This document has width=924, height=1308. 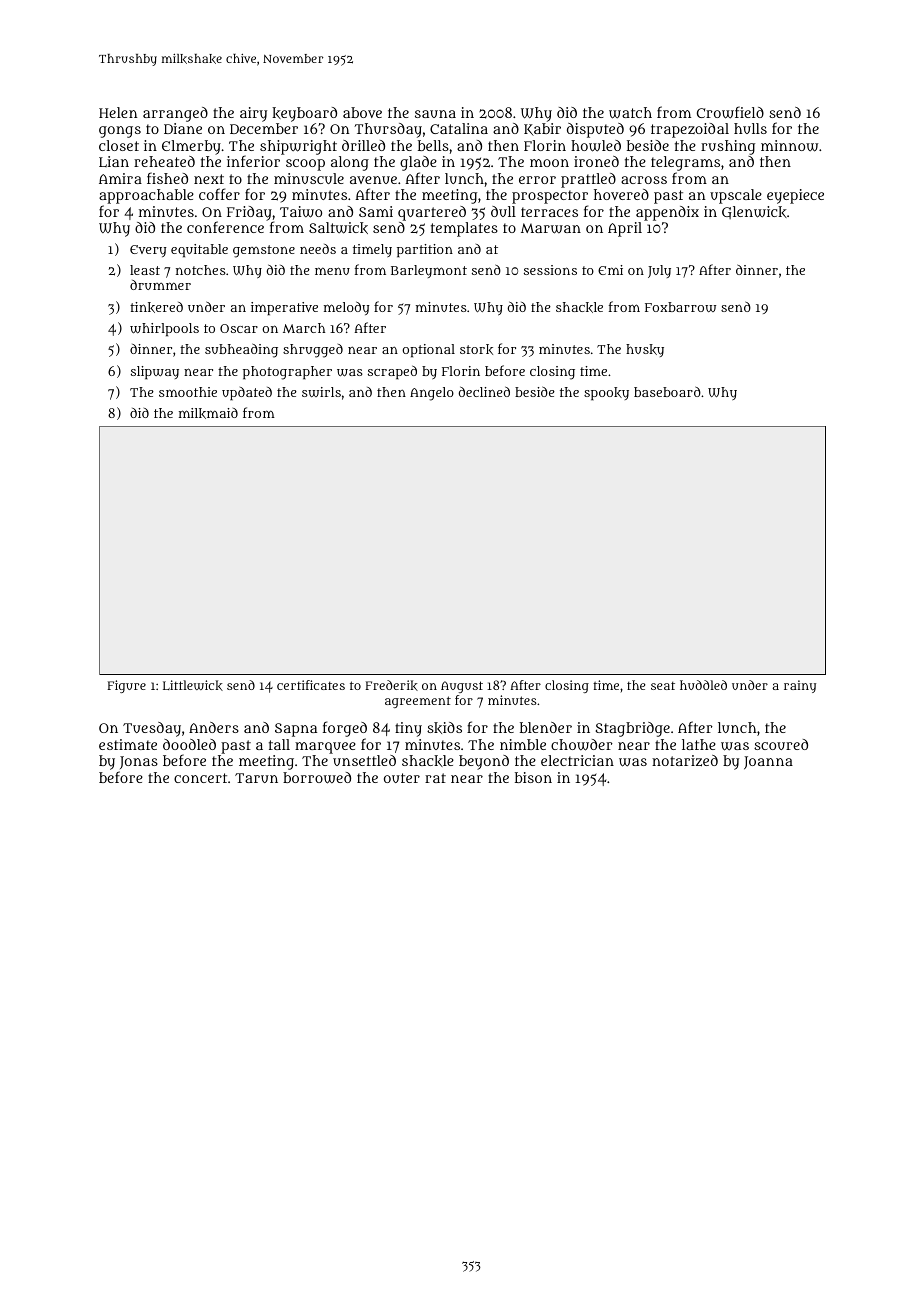 What do you see at coordinates (730, 112) in the document?
I see `Crowfield` at bounding box center [730, 112].
